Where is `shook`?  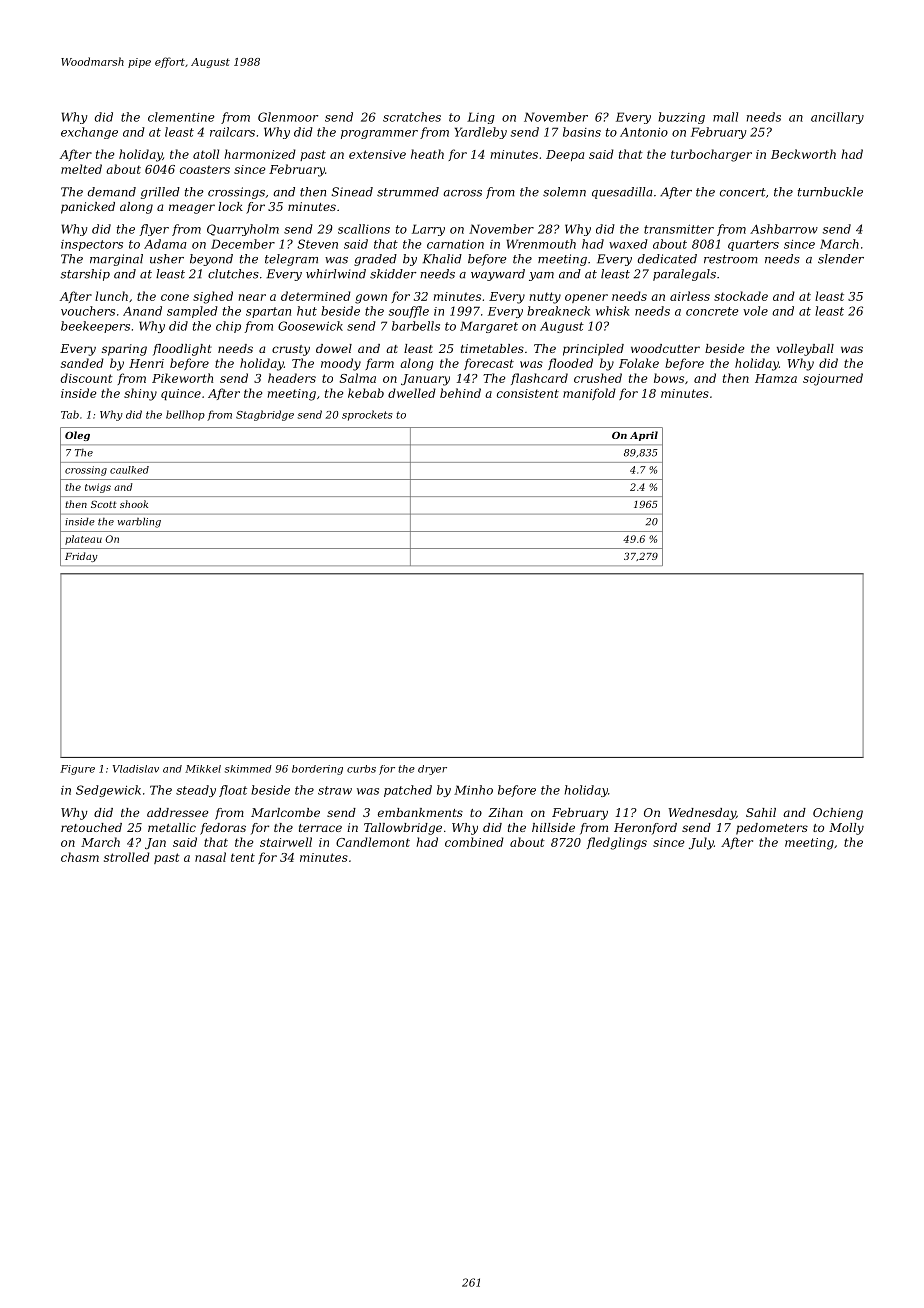 shook is located at coordinates (134, 504).
